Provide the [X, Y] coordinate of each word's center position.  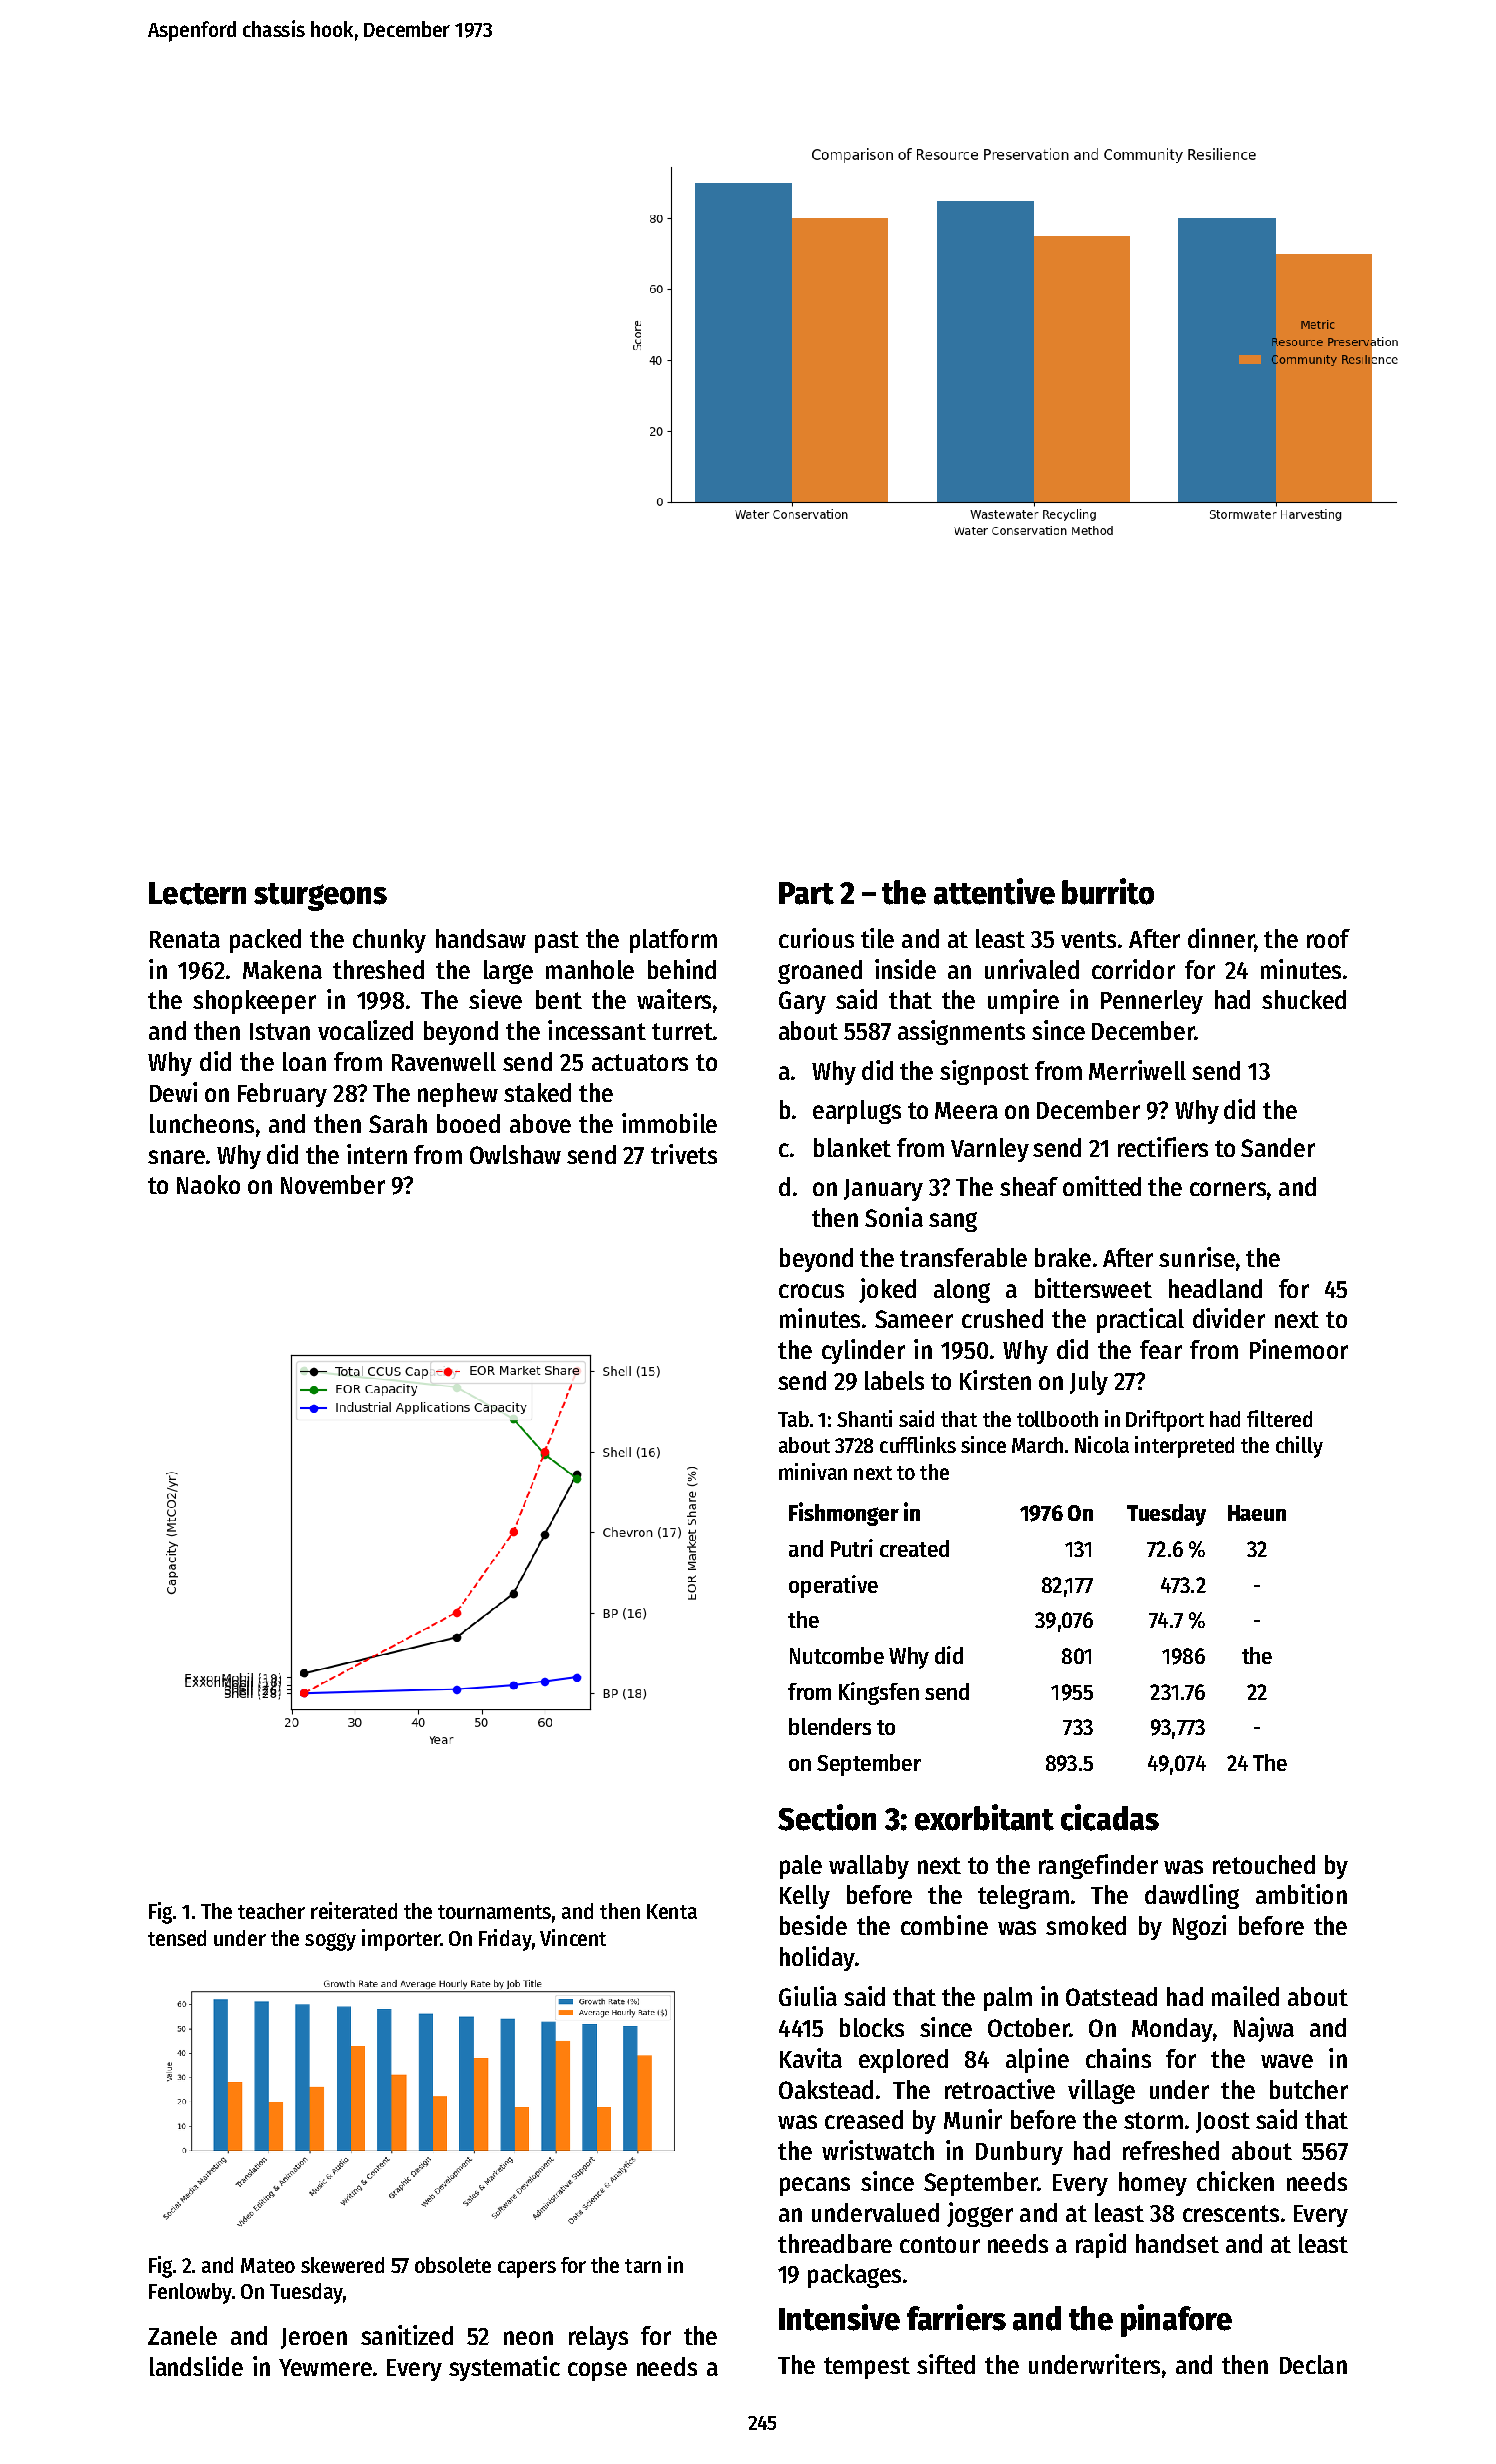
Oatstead [1111, 1996]
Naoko [208, 1184]
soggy [330, 1942]
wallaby [869, 1867]
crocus [811, 1291]
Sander [1278, 1147]
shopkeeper [254, 1002]
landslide [196, 2366]
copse [597, 2371]
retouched [1264, 1864]
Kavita [811, 2058]
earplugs [857, 1112]
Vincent [573, 1937]
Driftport [1165, 1421]
